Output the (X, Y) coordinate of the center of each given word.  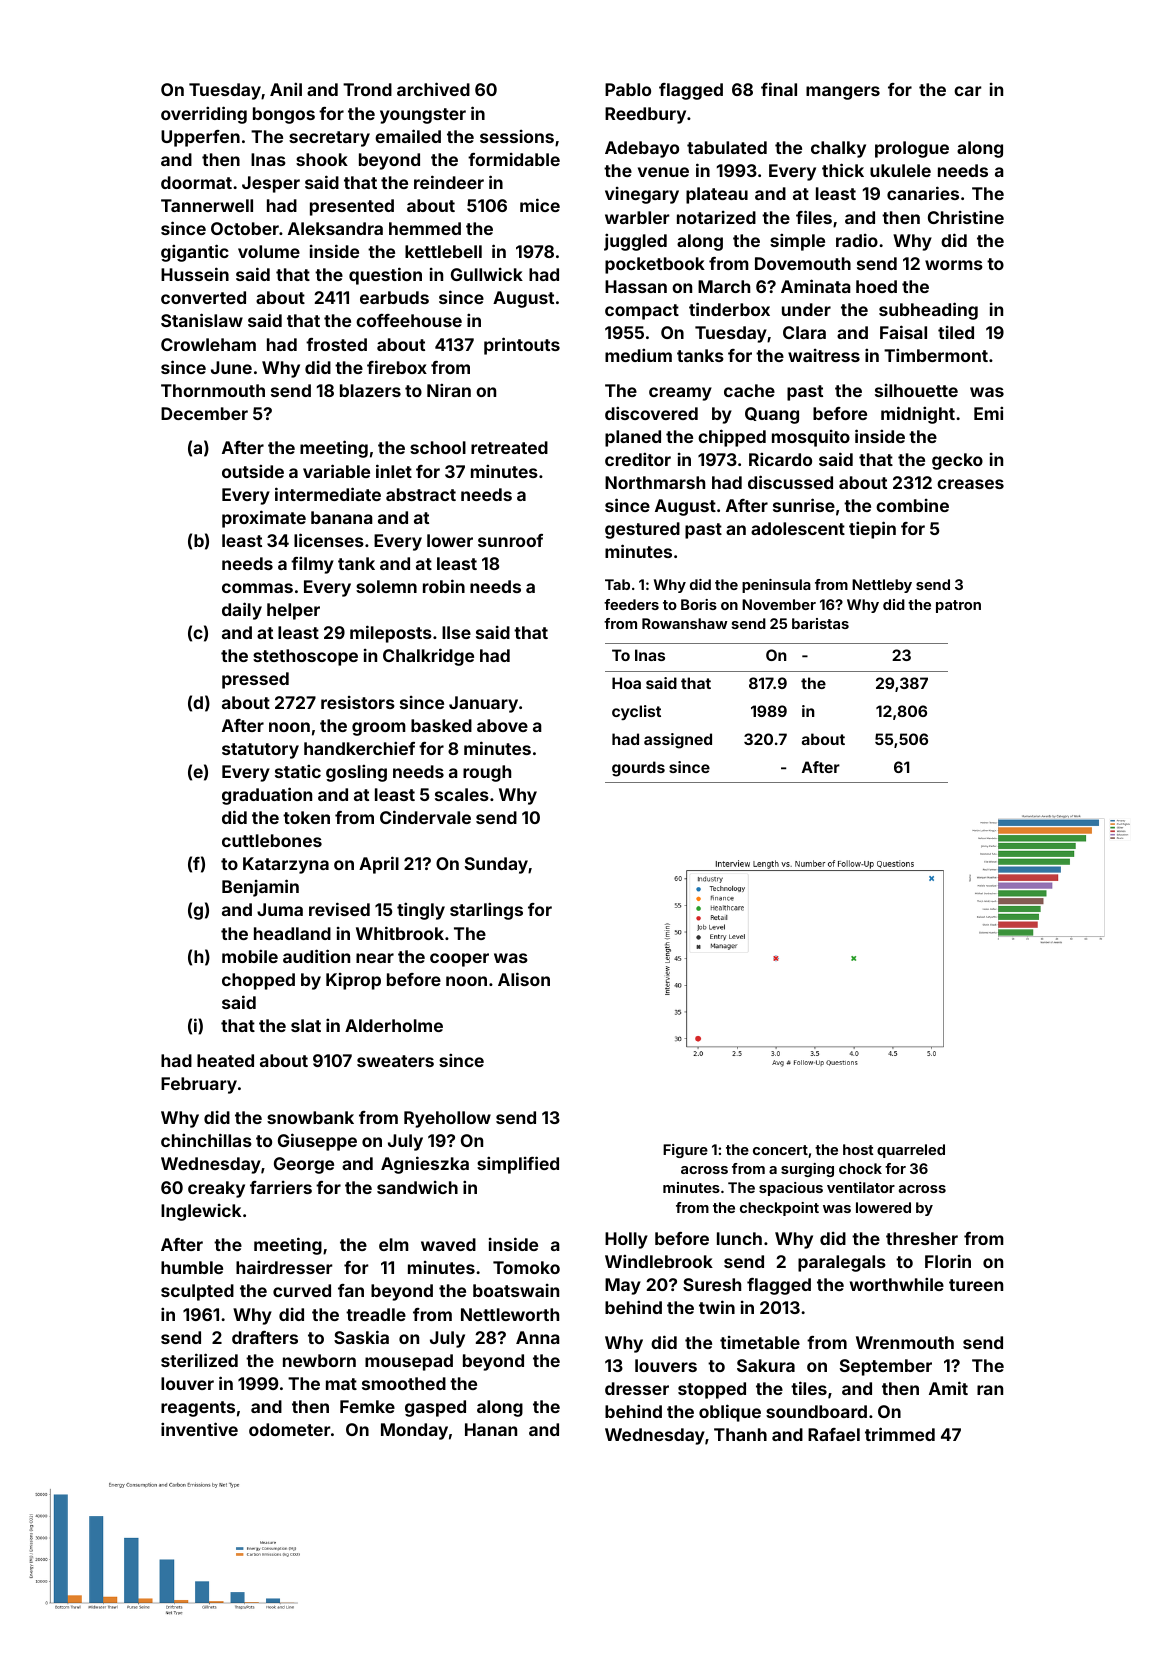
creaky (216, 1189)
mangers (843, 93)
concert (780, 1150)
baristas (820, 623)
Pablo (628, 89)
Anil (286, 89)
